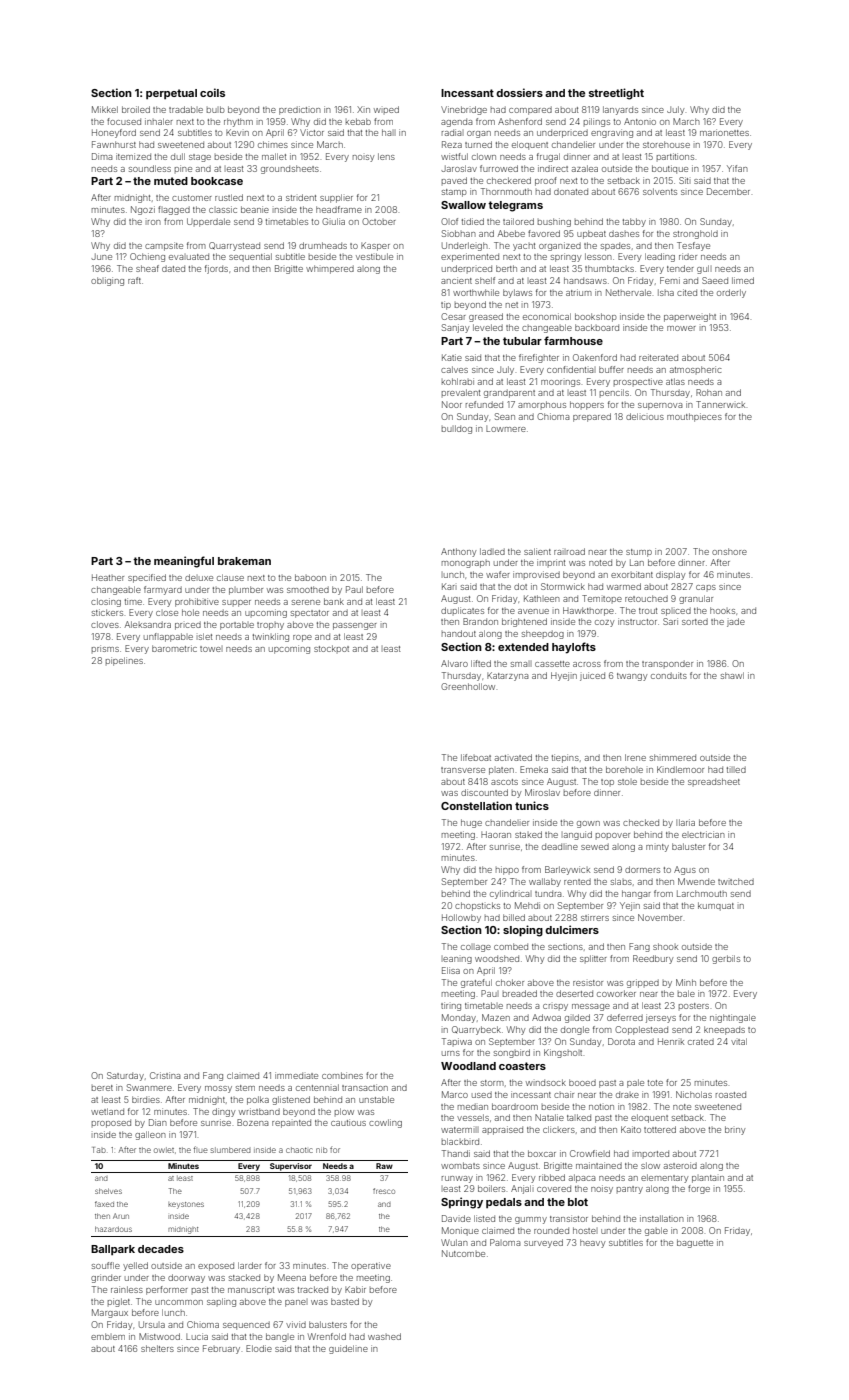 The width and height of the page is (849, 1400). I want to click on streetlight, so click(616, 94).
